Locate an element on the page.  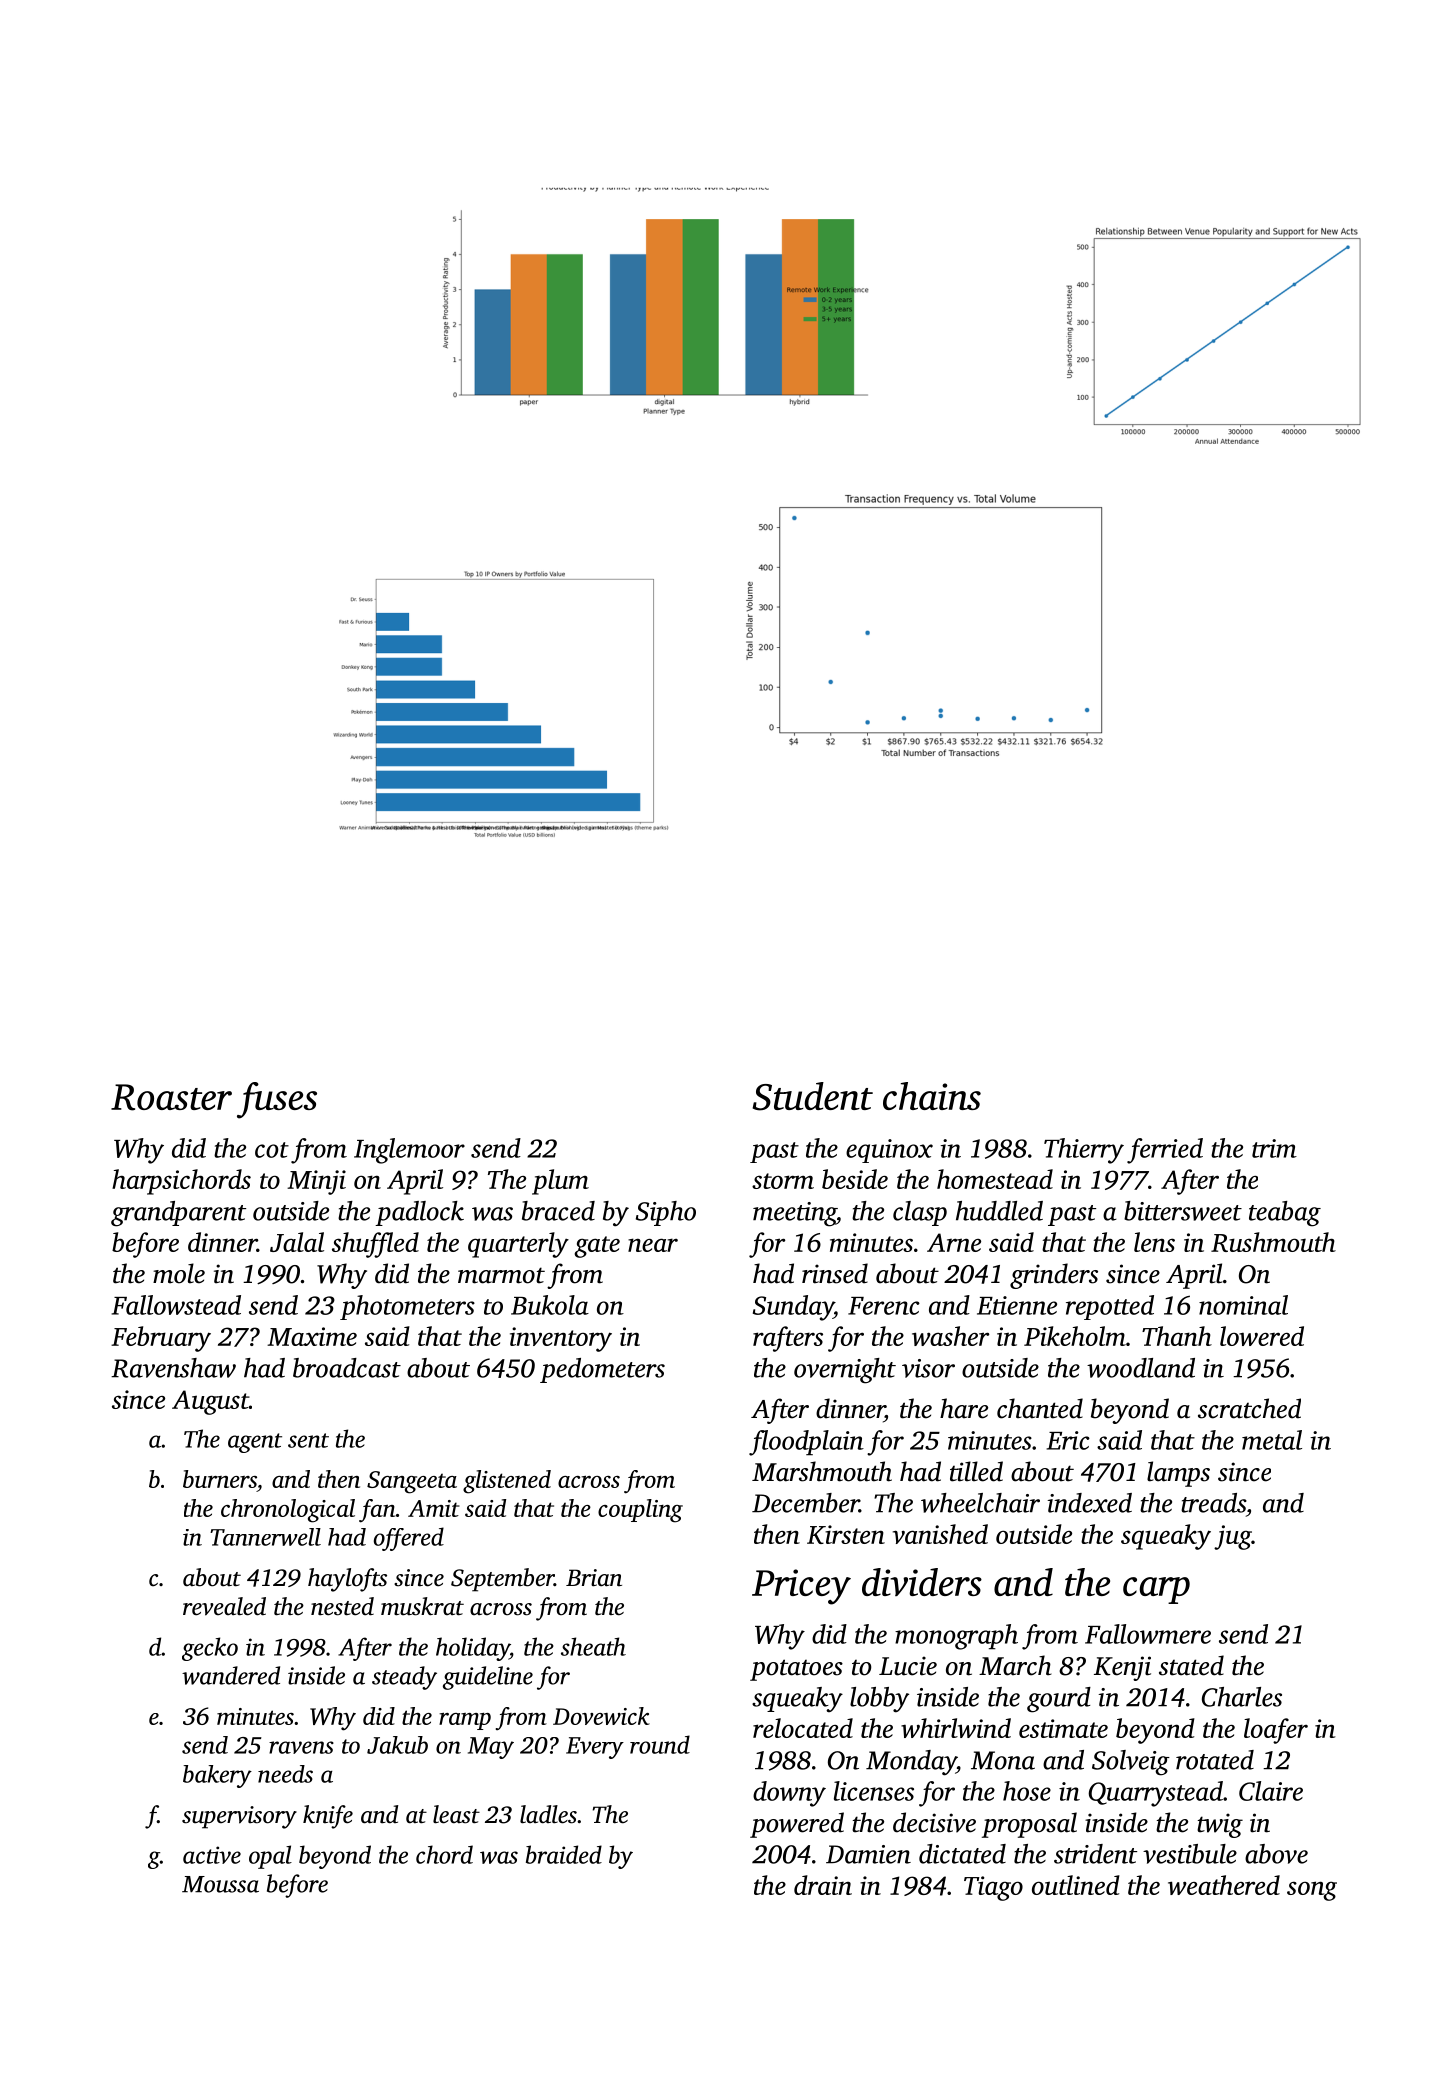
steady is located at coordinates (404, 1678).
